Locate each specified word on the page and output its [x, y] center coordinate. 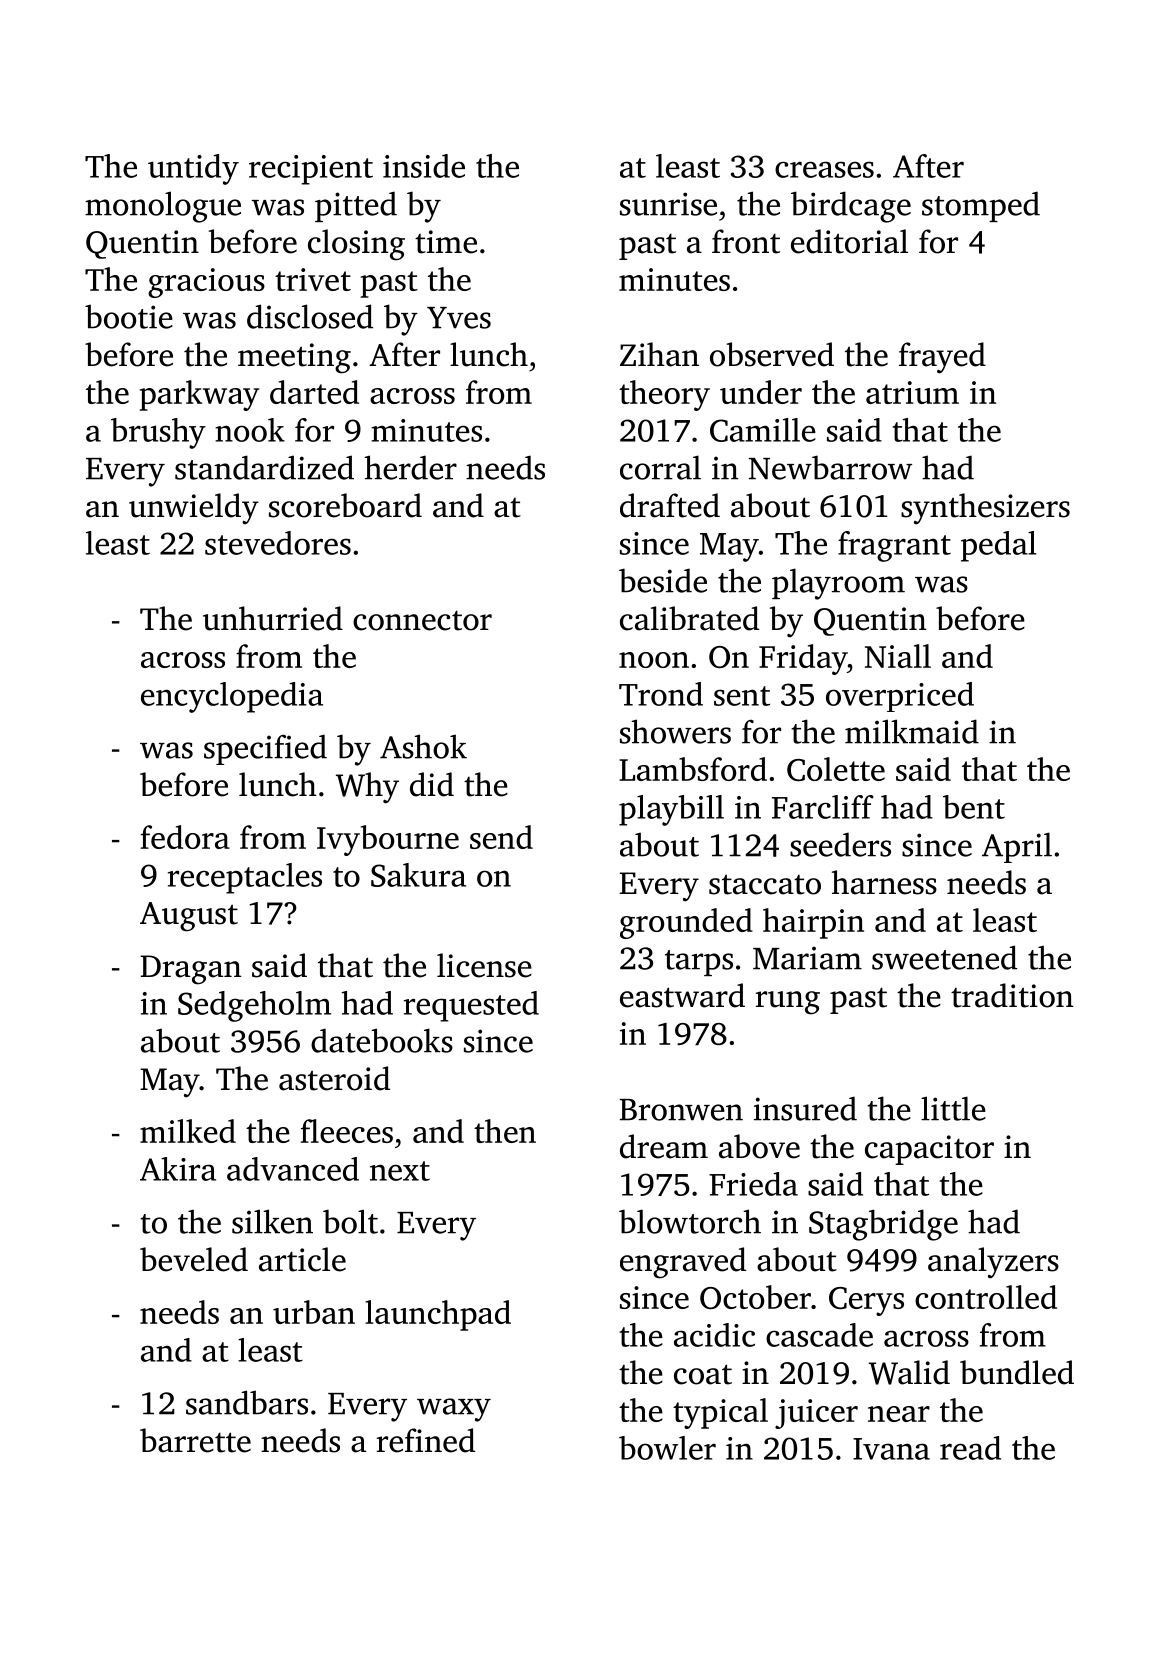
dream [664, 1146]
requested [471, 1006]
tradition [1012, 995]
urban [314, 1312]
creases [824, 169]
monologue [163, 207]
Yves [459, 318]
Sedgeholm [254, 1006]
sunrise [668, 204]
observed [772, 354]
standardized [264, 467]
